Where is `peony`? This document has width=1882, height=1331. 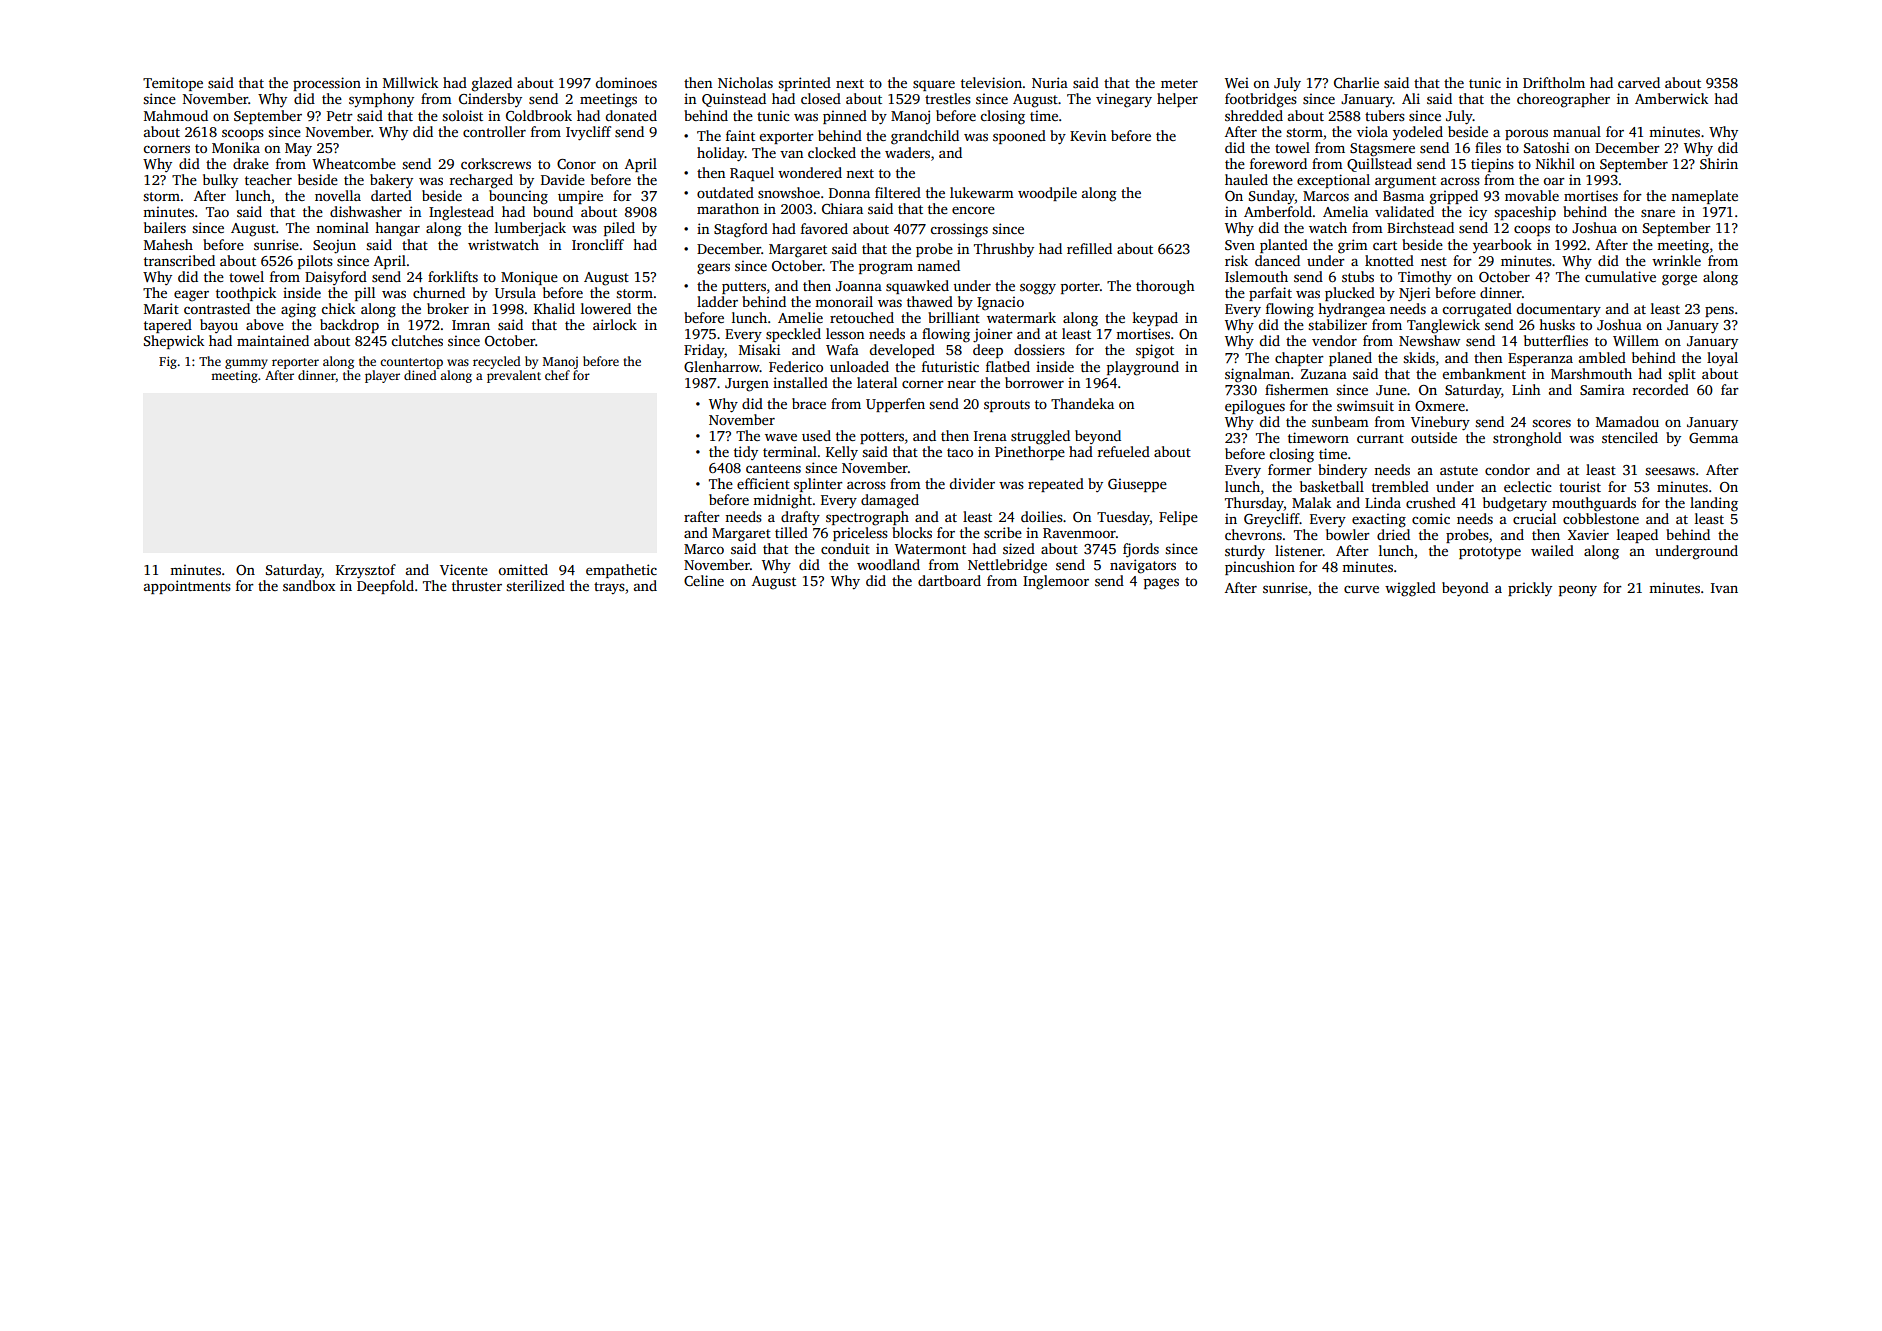
peony is located at coordinates (1578, 590).
